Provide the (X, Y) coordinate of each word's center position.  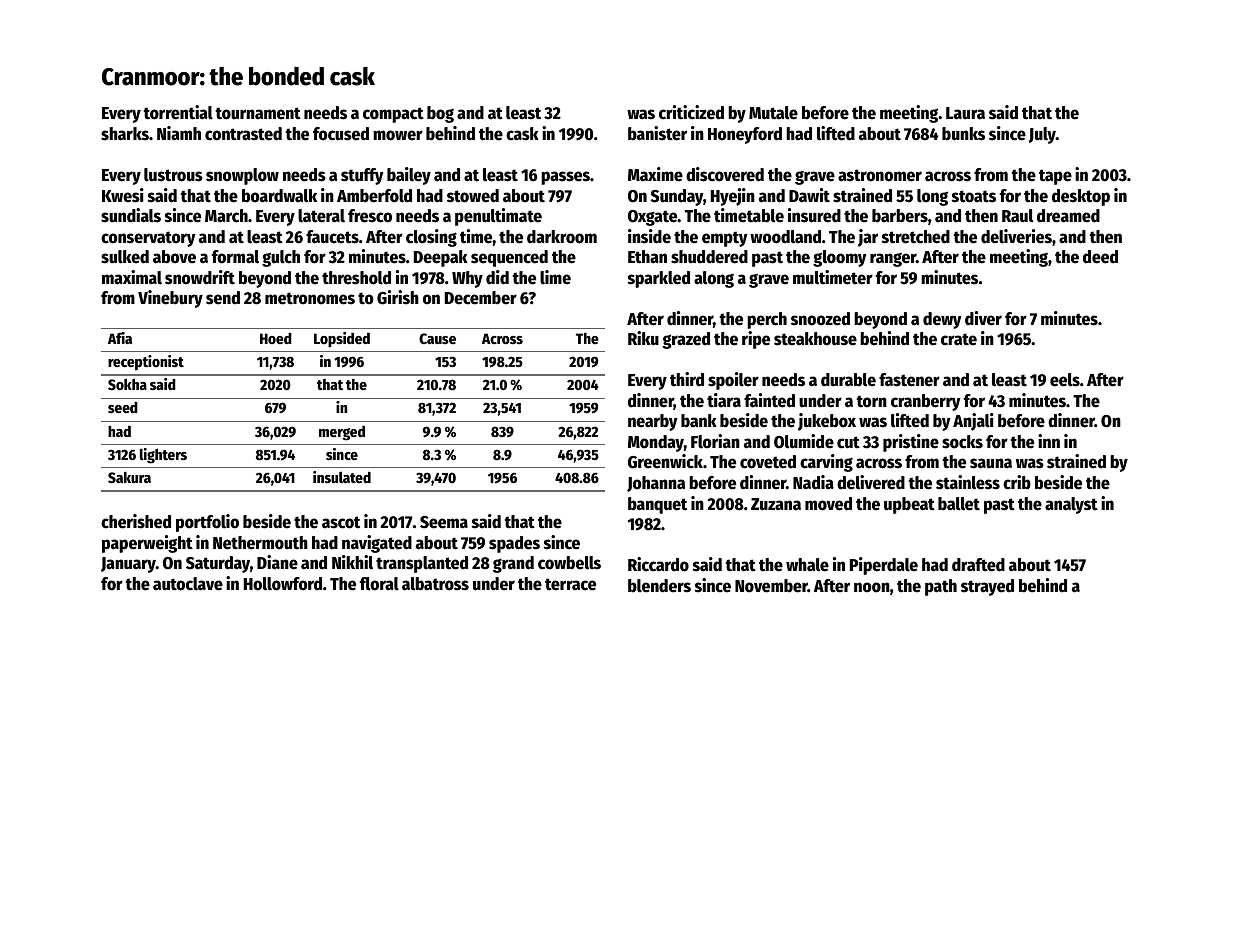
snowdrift (200, 277)
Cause (437, 338)
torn (871, 401)
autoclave (188, 584)
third (687, 379)
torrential (178, 112)
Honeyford (745, 135)
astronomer (880, 175)
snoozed (820, 319)
